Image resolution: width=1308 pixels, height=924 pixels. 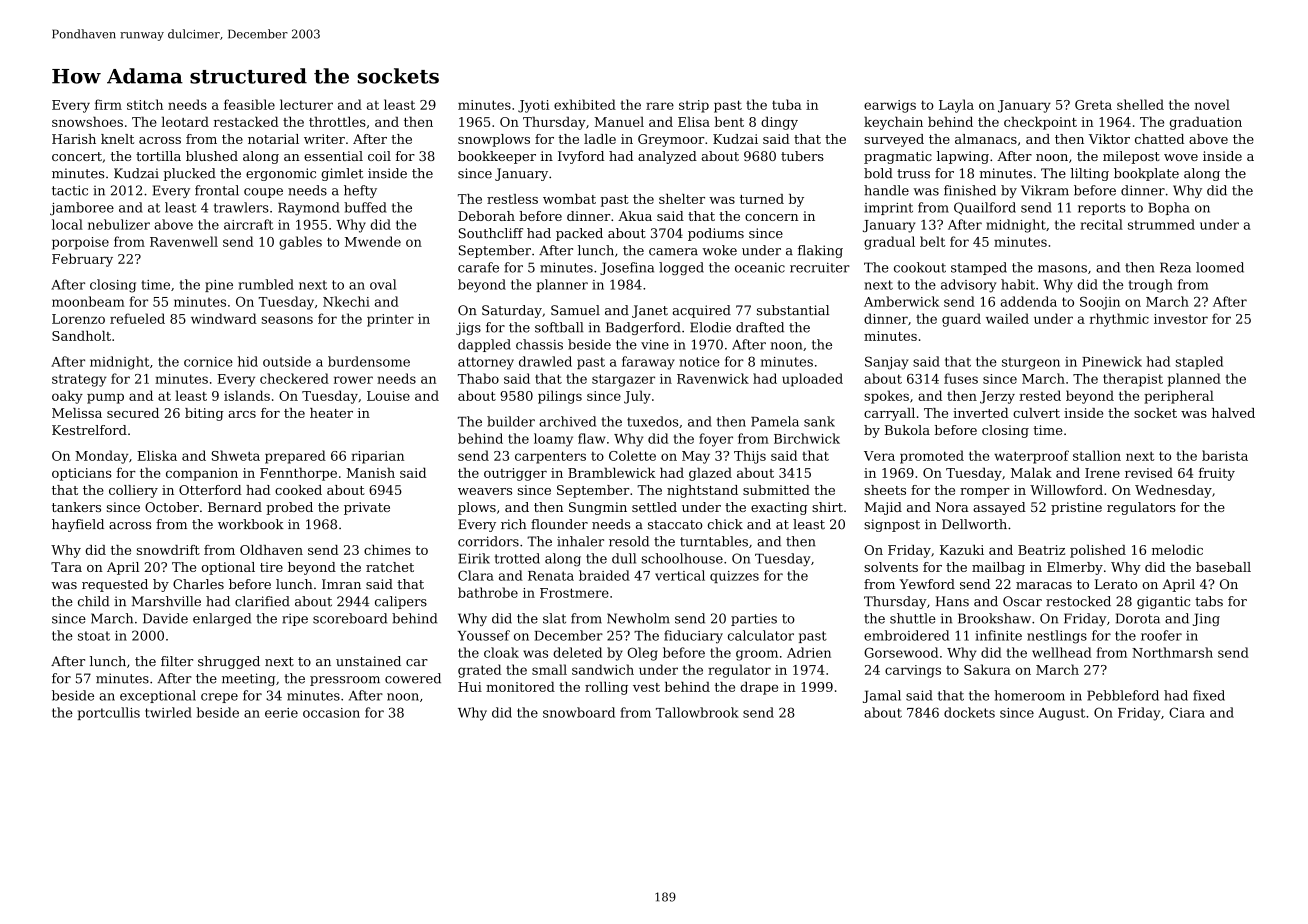 What do you see at coordinates (248, 679) in the image?
I see `meeting` at bounding box center [248, 679].
